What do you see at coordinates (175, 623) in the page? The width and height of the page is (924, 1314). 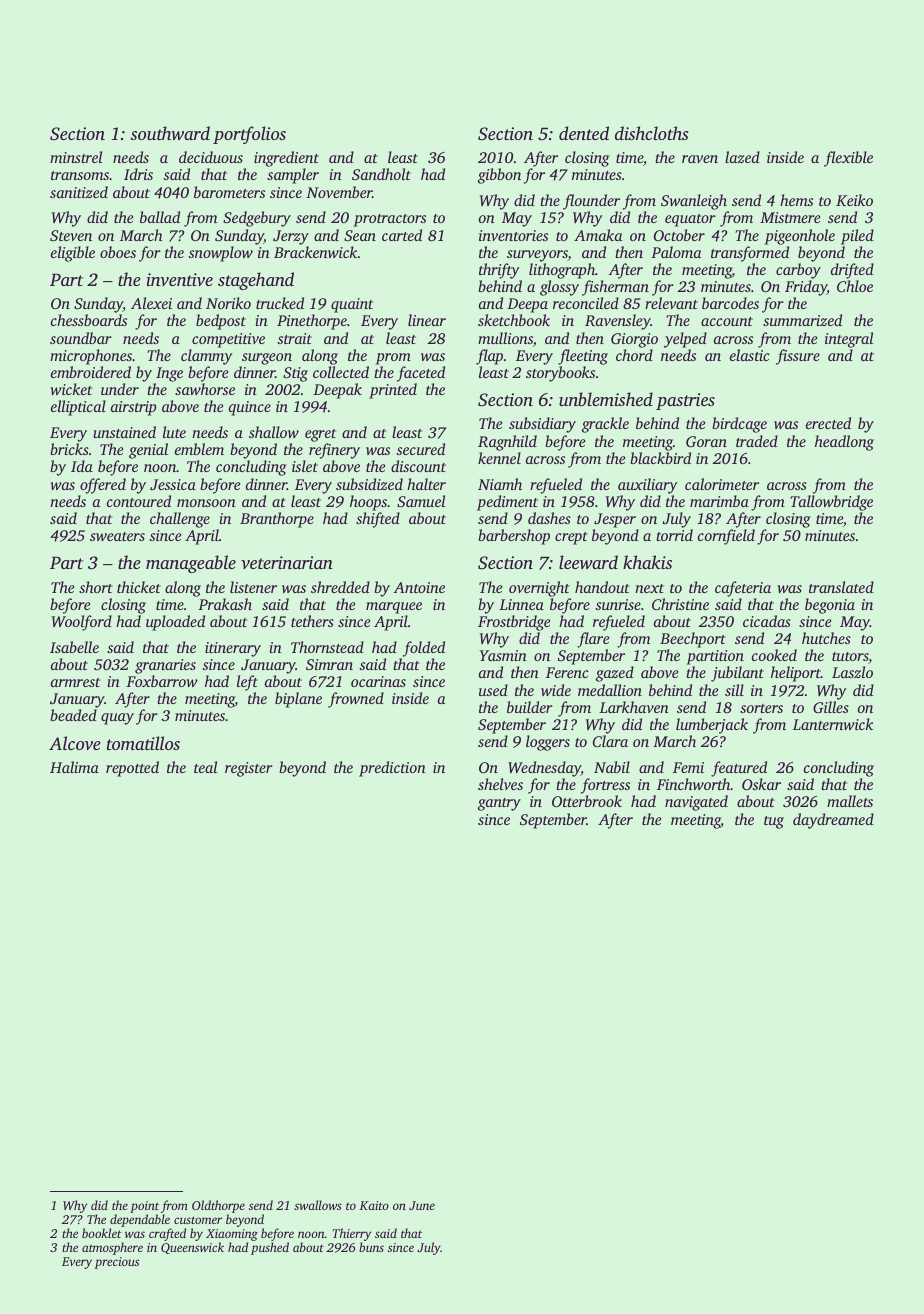 I see `uploaded` at bounding box center [175, 623].
